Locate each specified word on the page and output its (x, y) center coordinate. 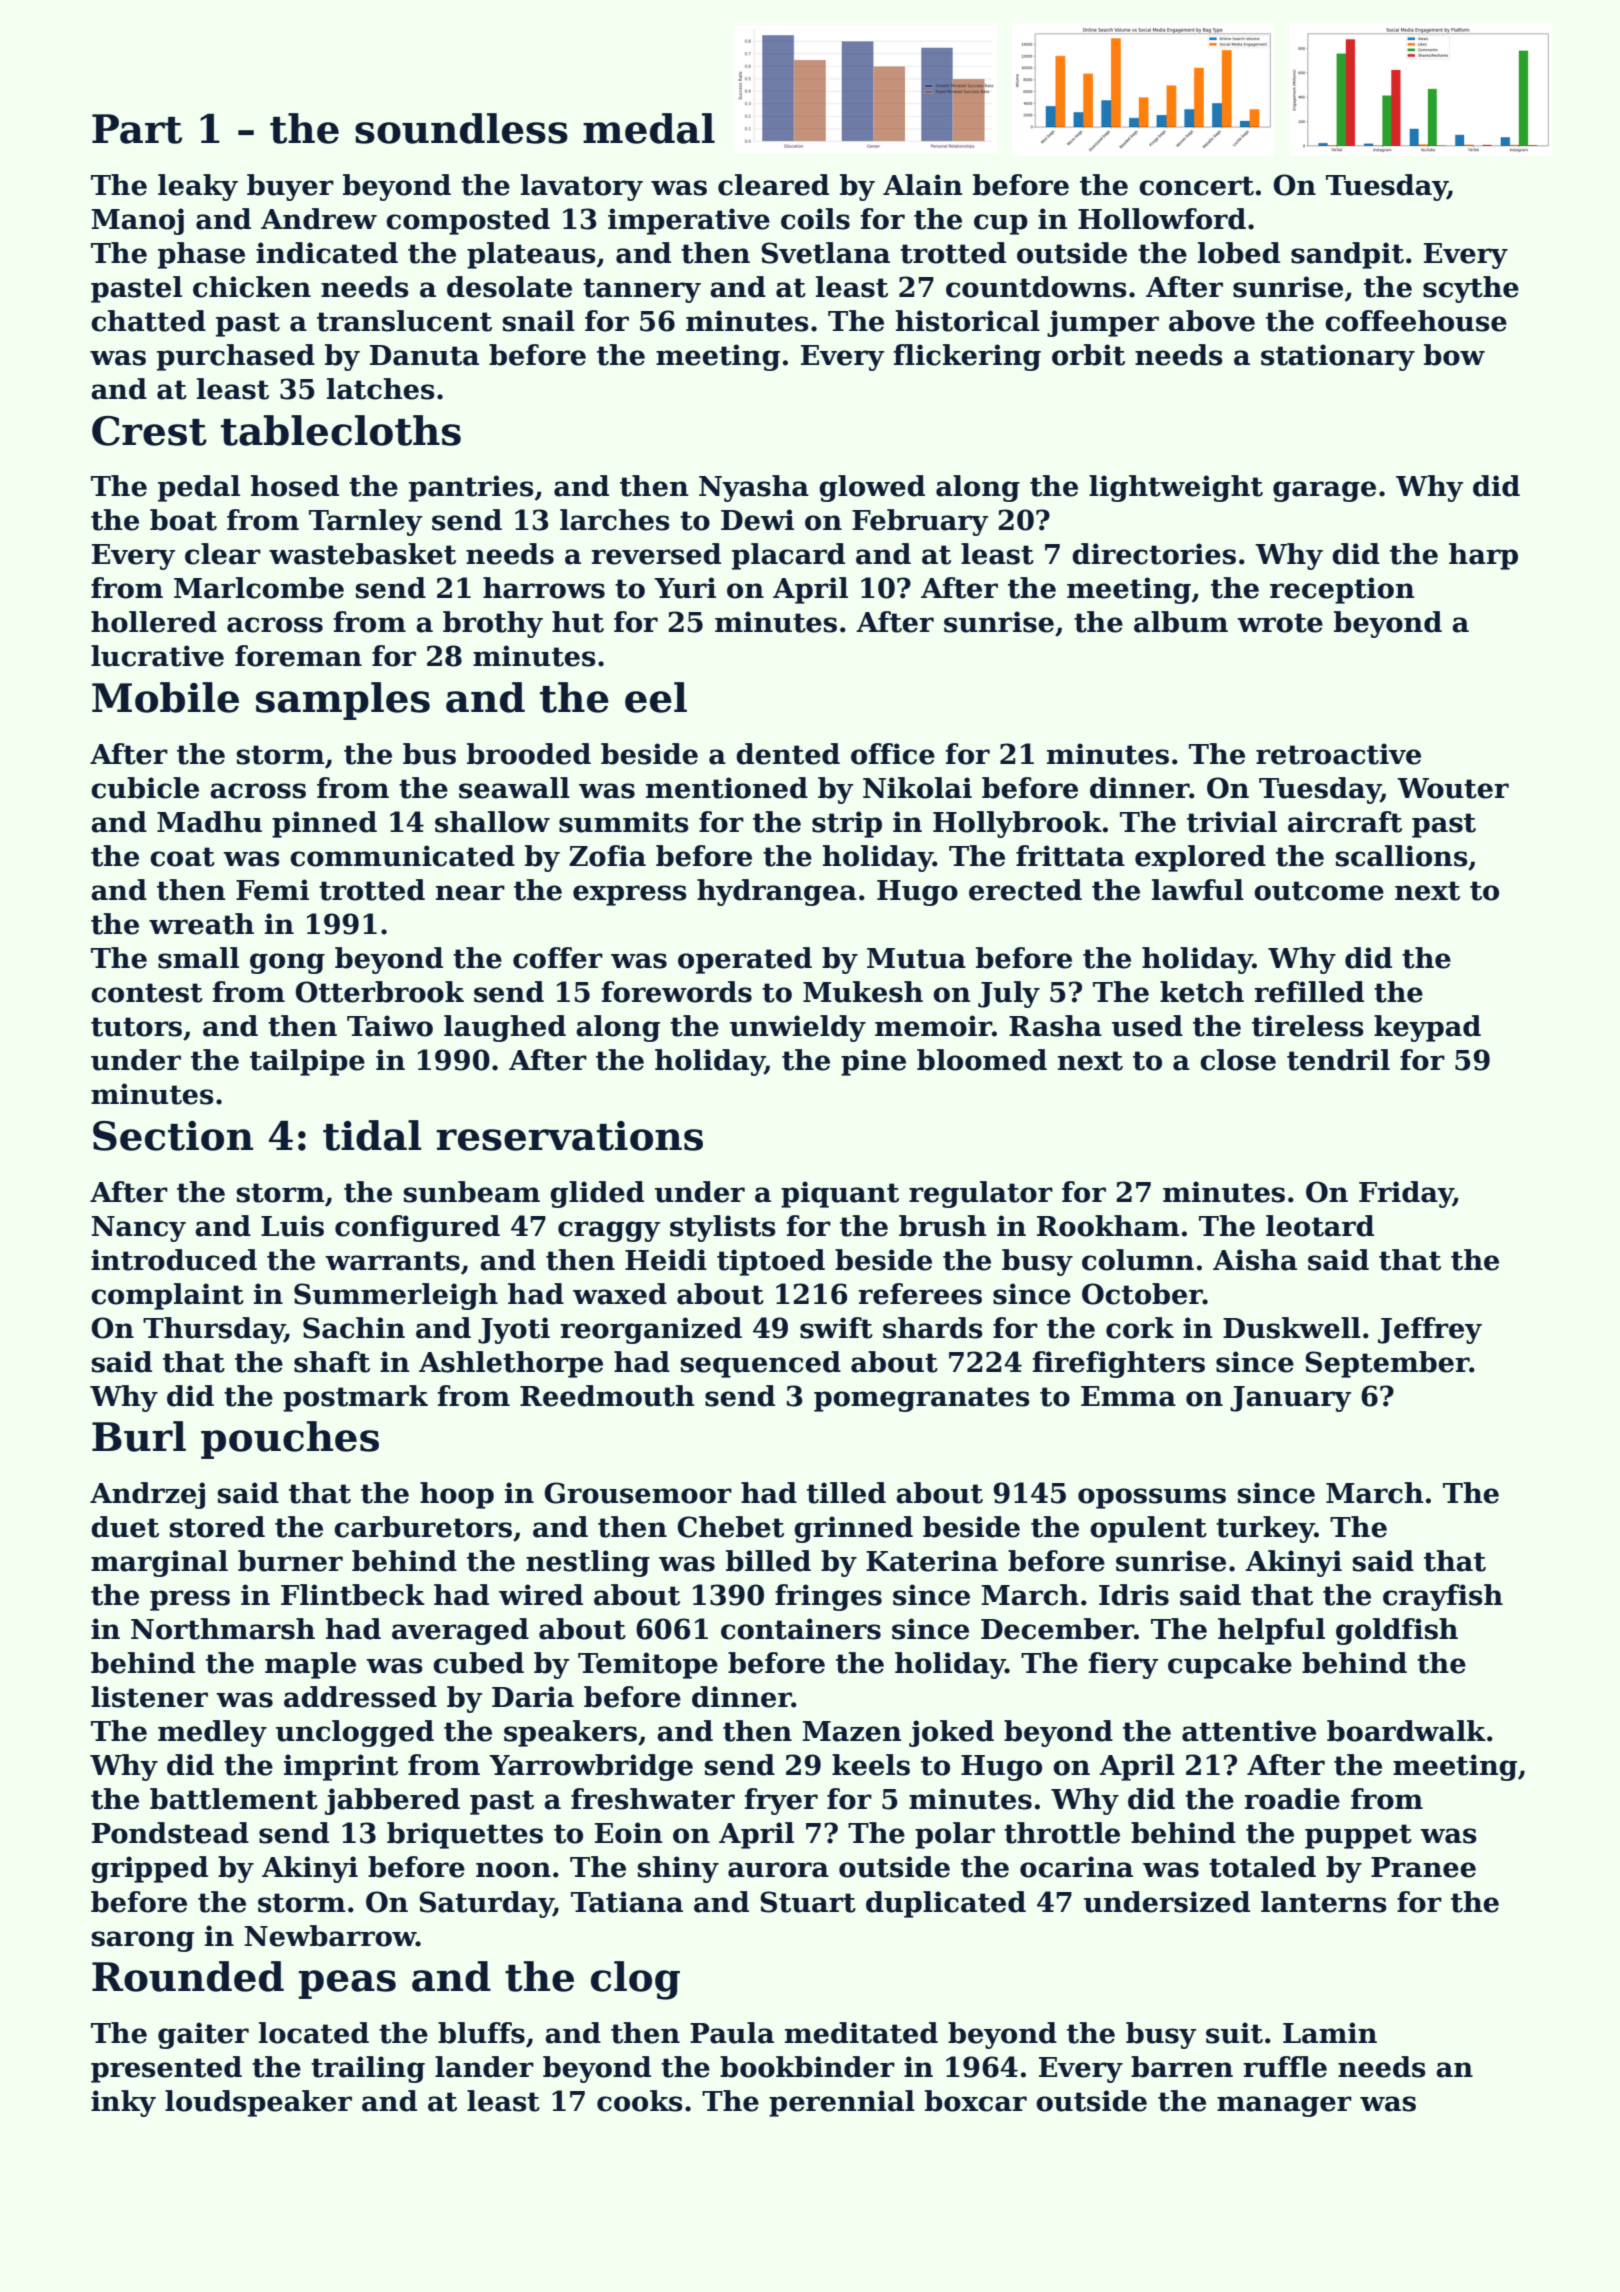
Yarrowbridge (591, 1767)
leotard (1320, 1226)
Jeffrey (1430, 1330)
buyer (290, 187)
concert (1196, 186)
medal (649, 128)
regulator (981, 1194)
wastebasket (362, 554)
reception (1342, 590)
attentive (1249, 1731)
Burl (139, 1436)
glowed (872, 488)
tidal (372, 1135)
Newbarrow (330, 1936)
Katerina (932, 1561)
